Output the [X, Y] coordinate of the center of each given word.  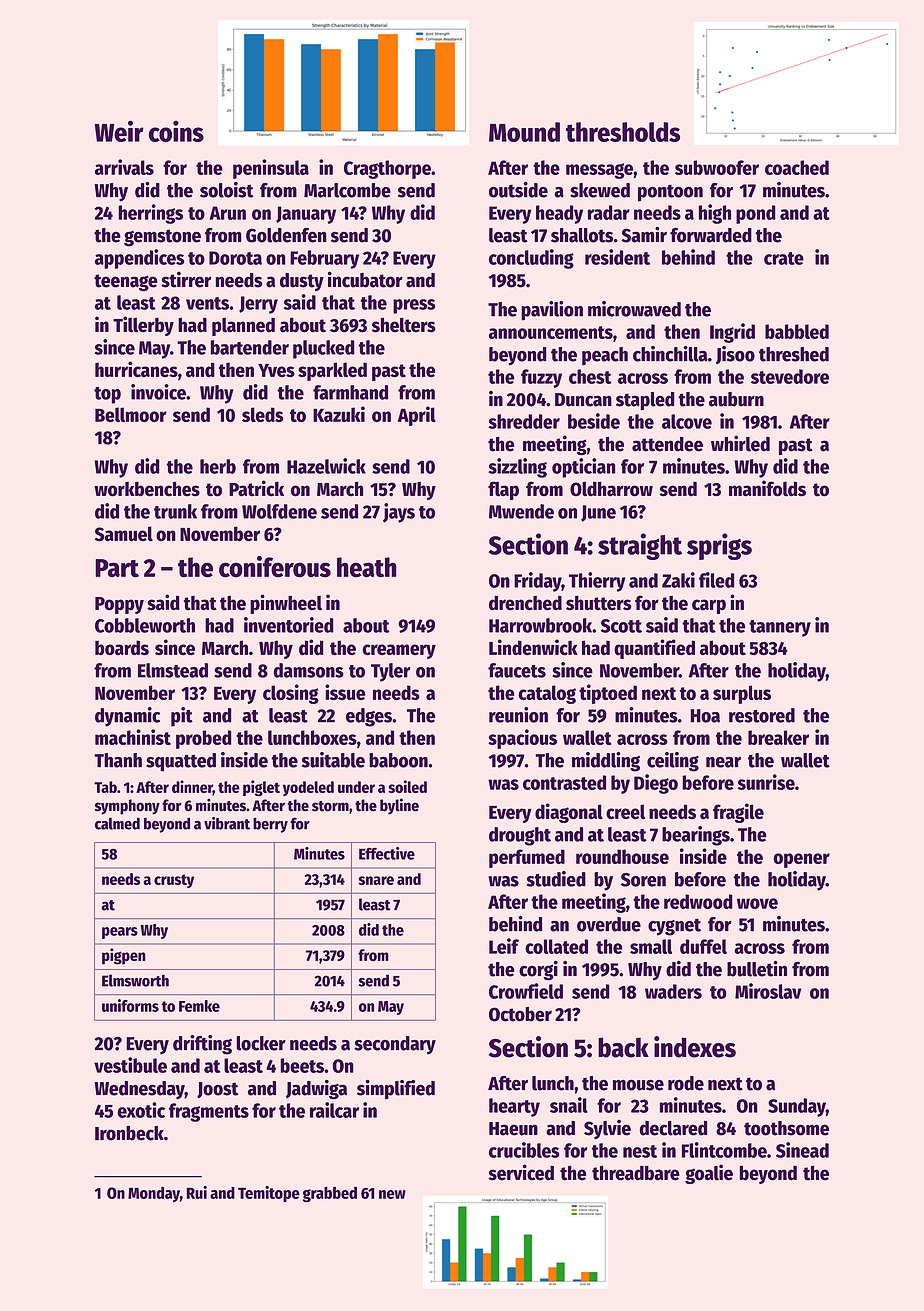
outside [518, 190]
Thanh [118, 760]
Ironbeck [129, 1133]
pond [756, 214]
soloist [227, 190]
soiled [407, 786]
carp [709, 606]
